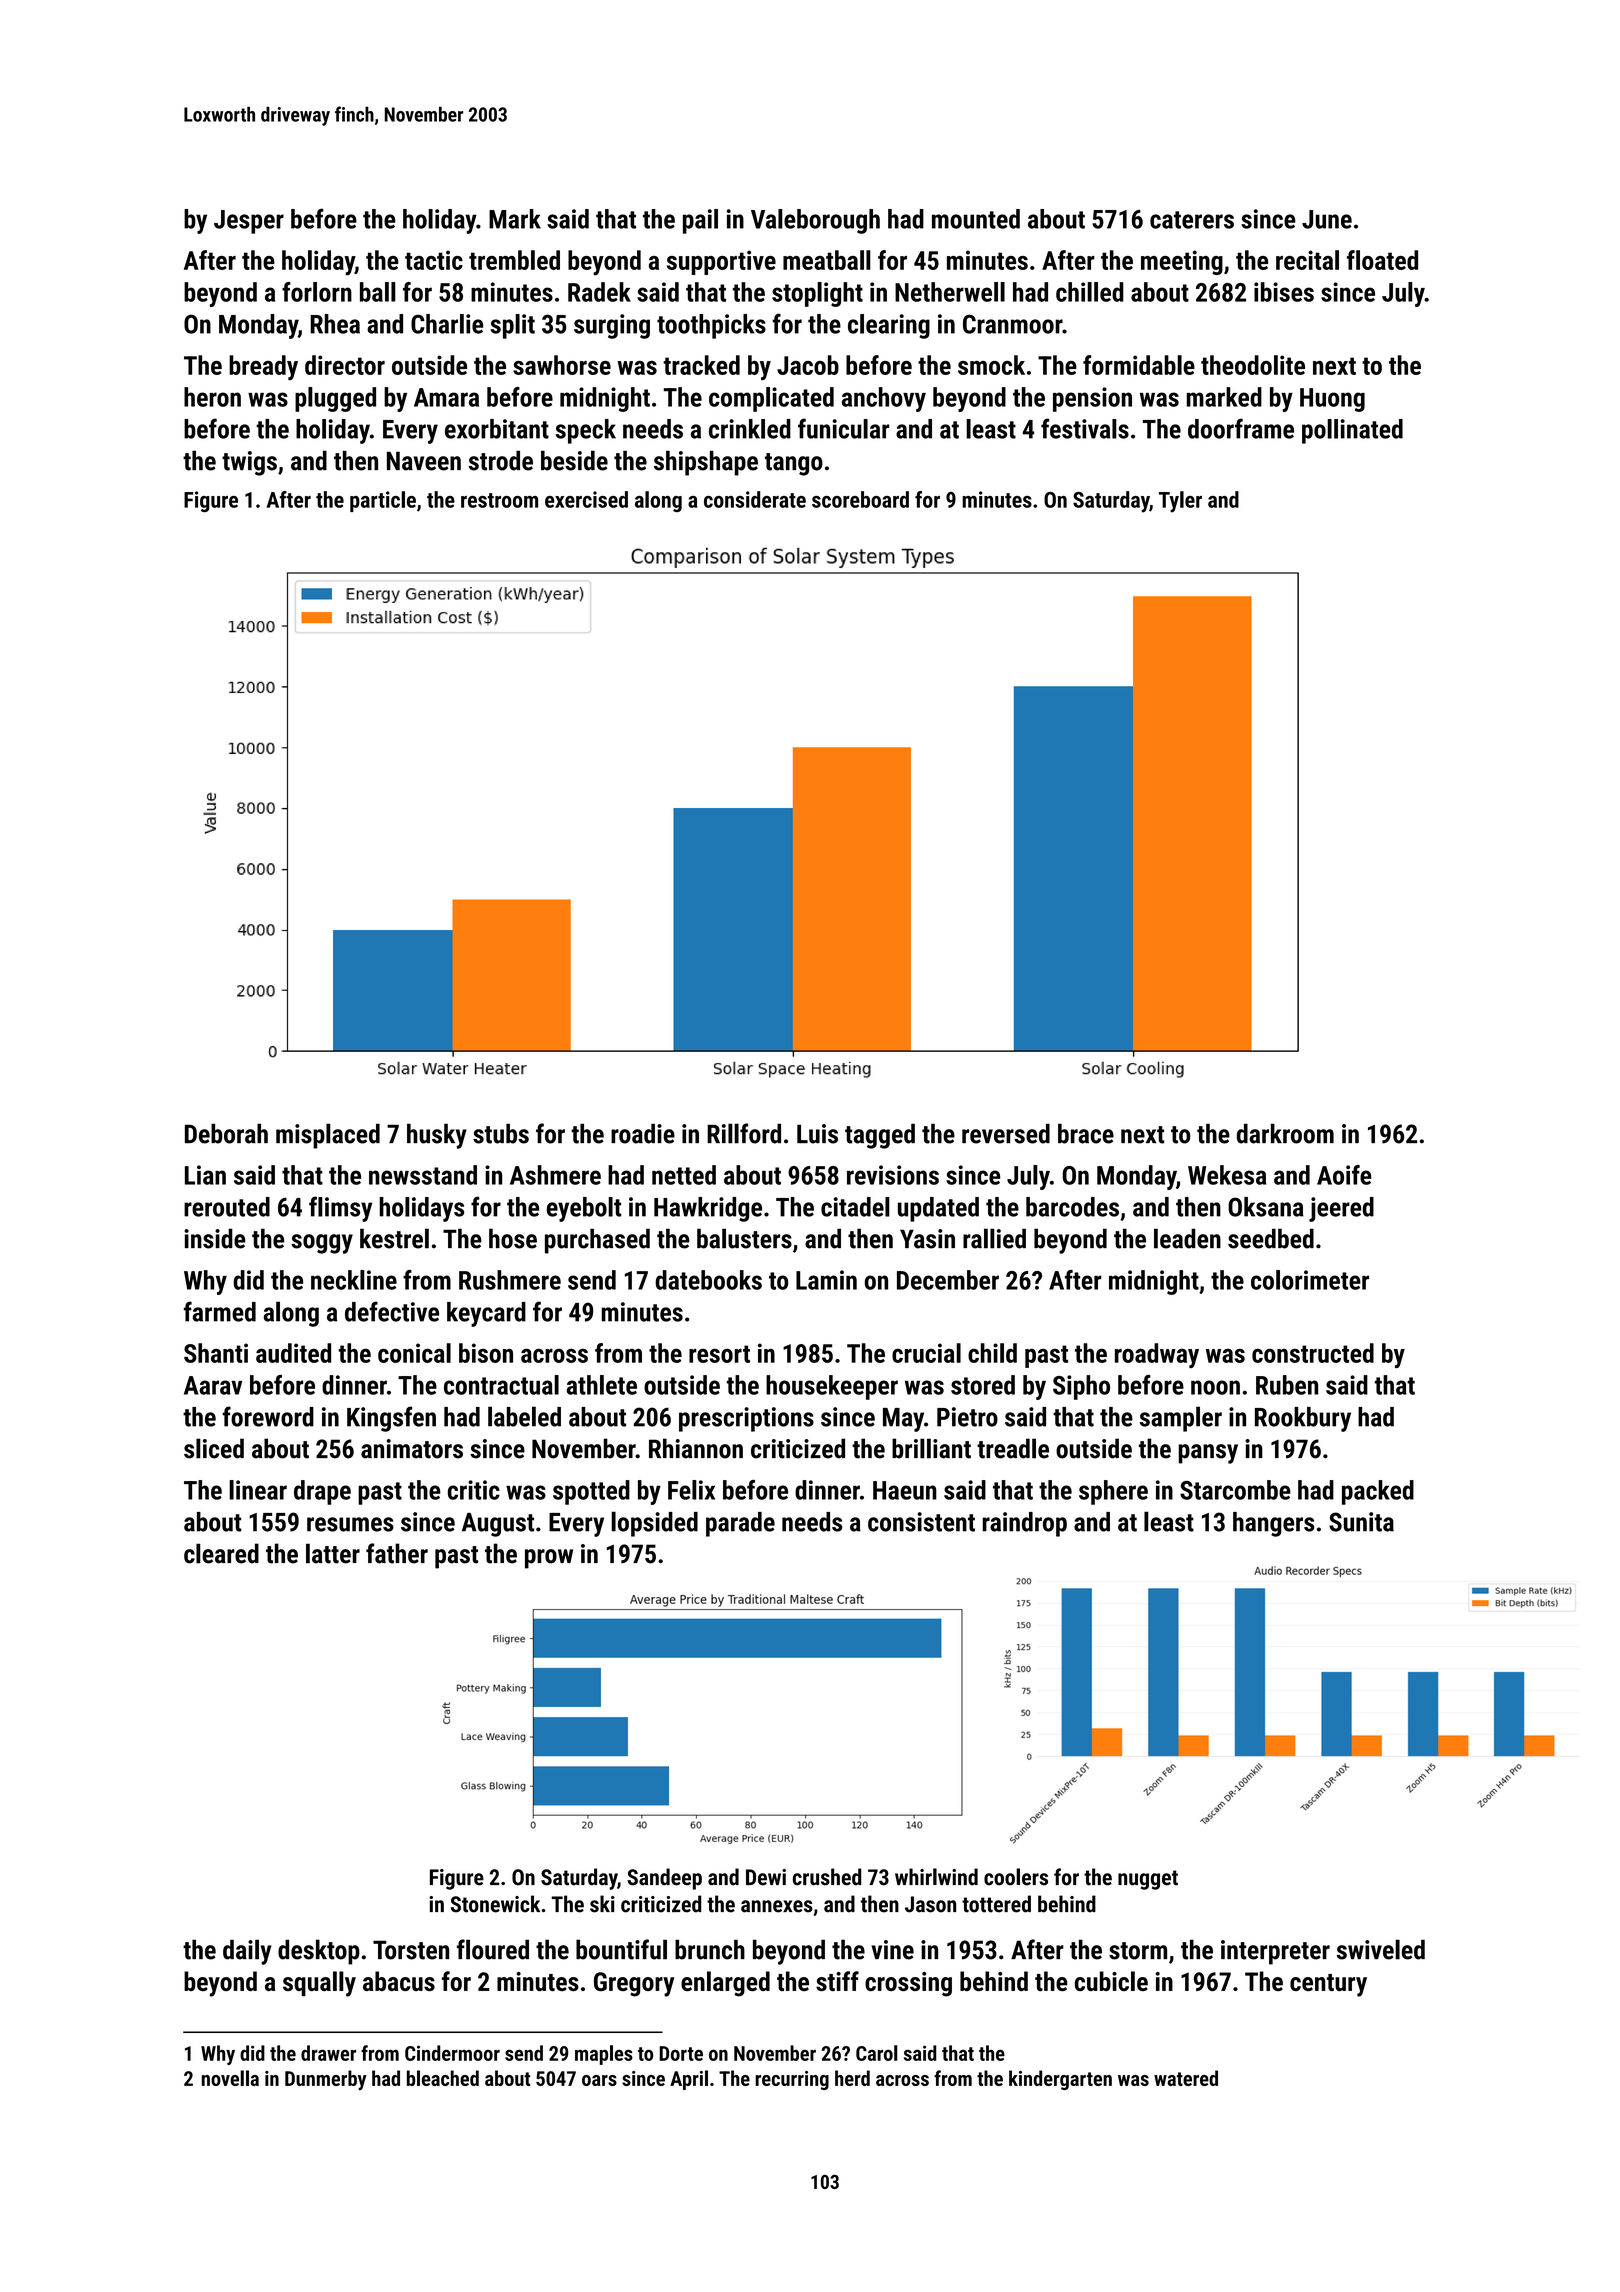 The height and width of the document is (2292, 1620). What do you see at coordinates (226, 1133) in the document?
I see `Deborah` at bounding box center [226, 1133].
